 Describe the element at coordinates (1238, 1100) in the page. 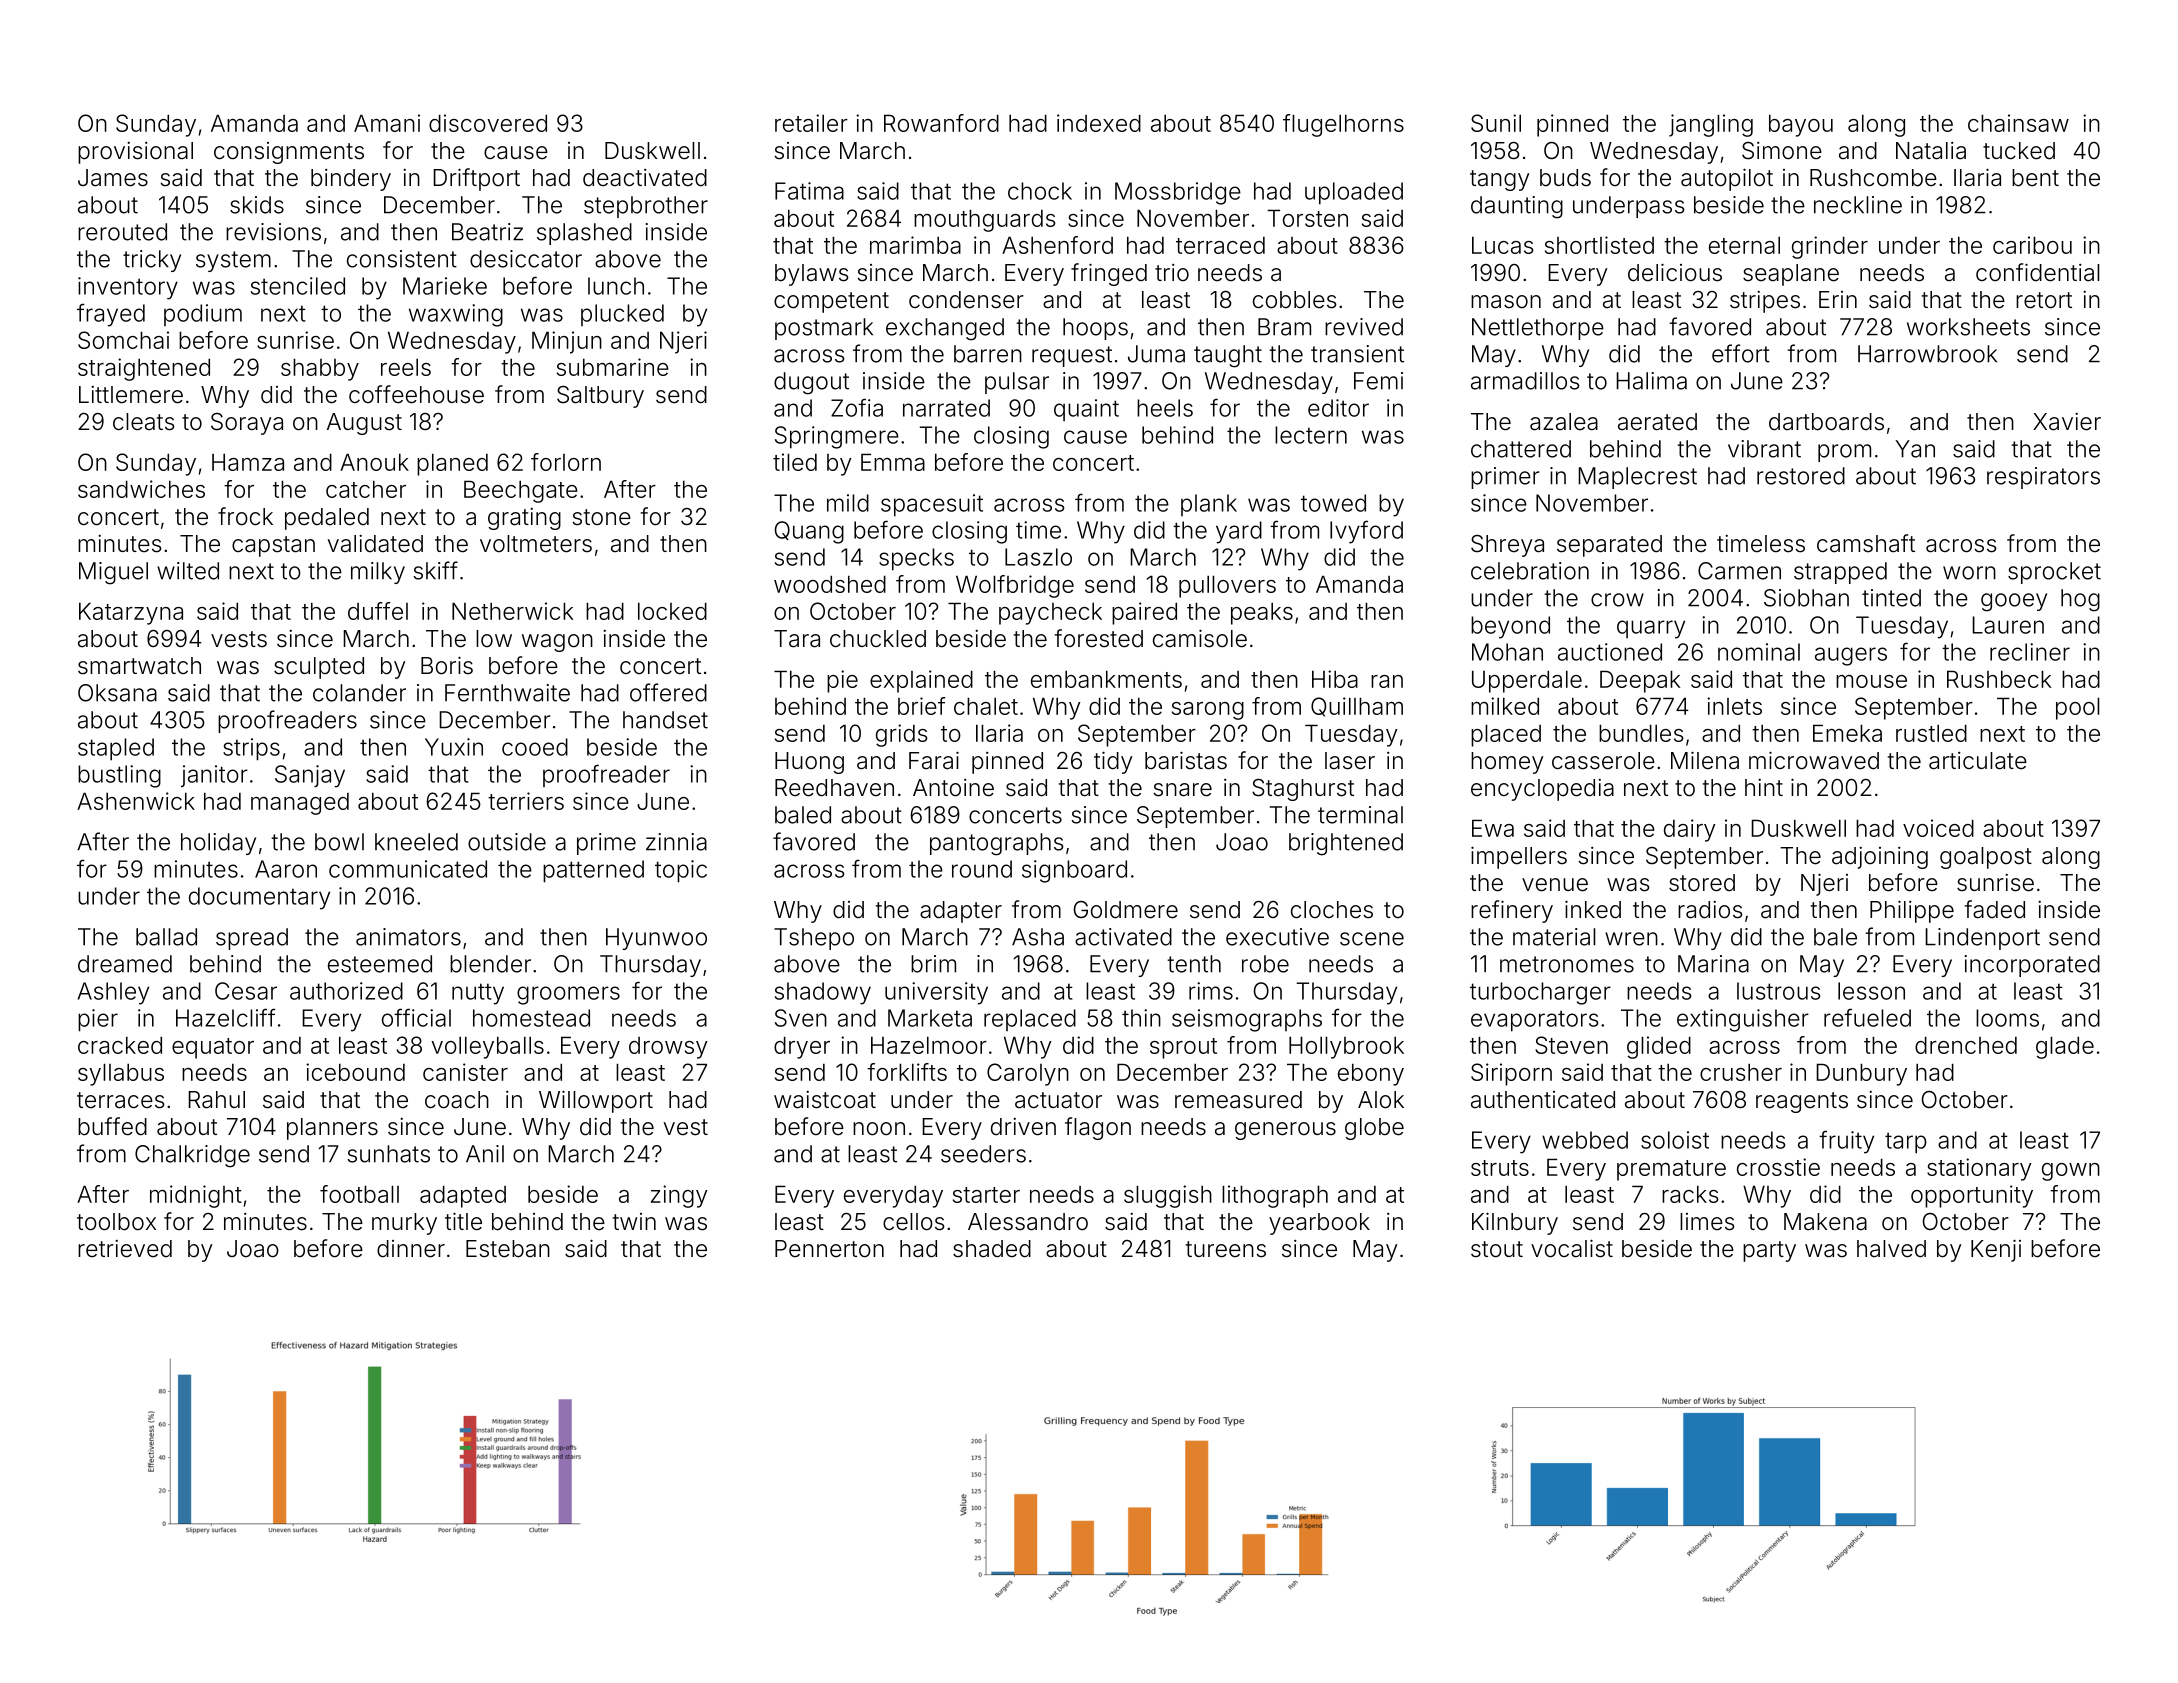

I see `remeasured` at that location.
